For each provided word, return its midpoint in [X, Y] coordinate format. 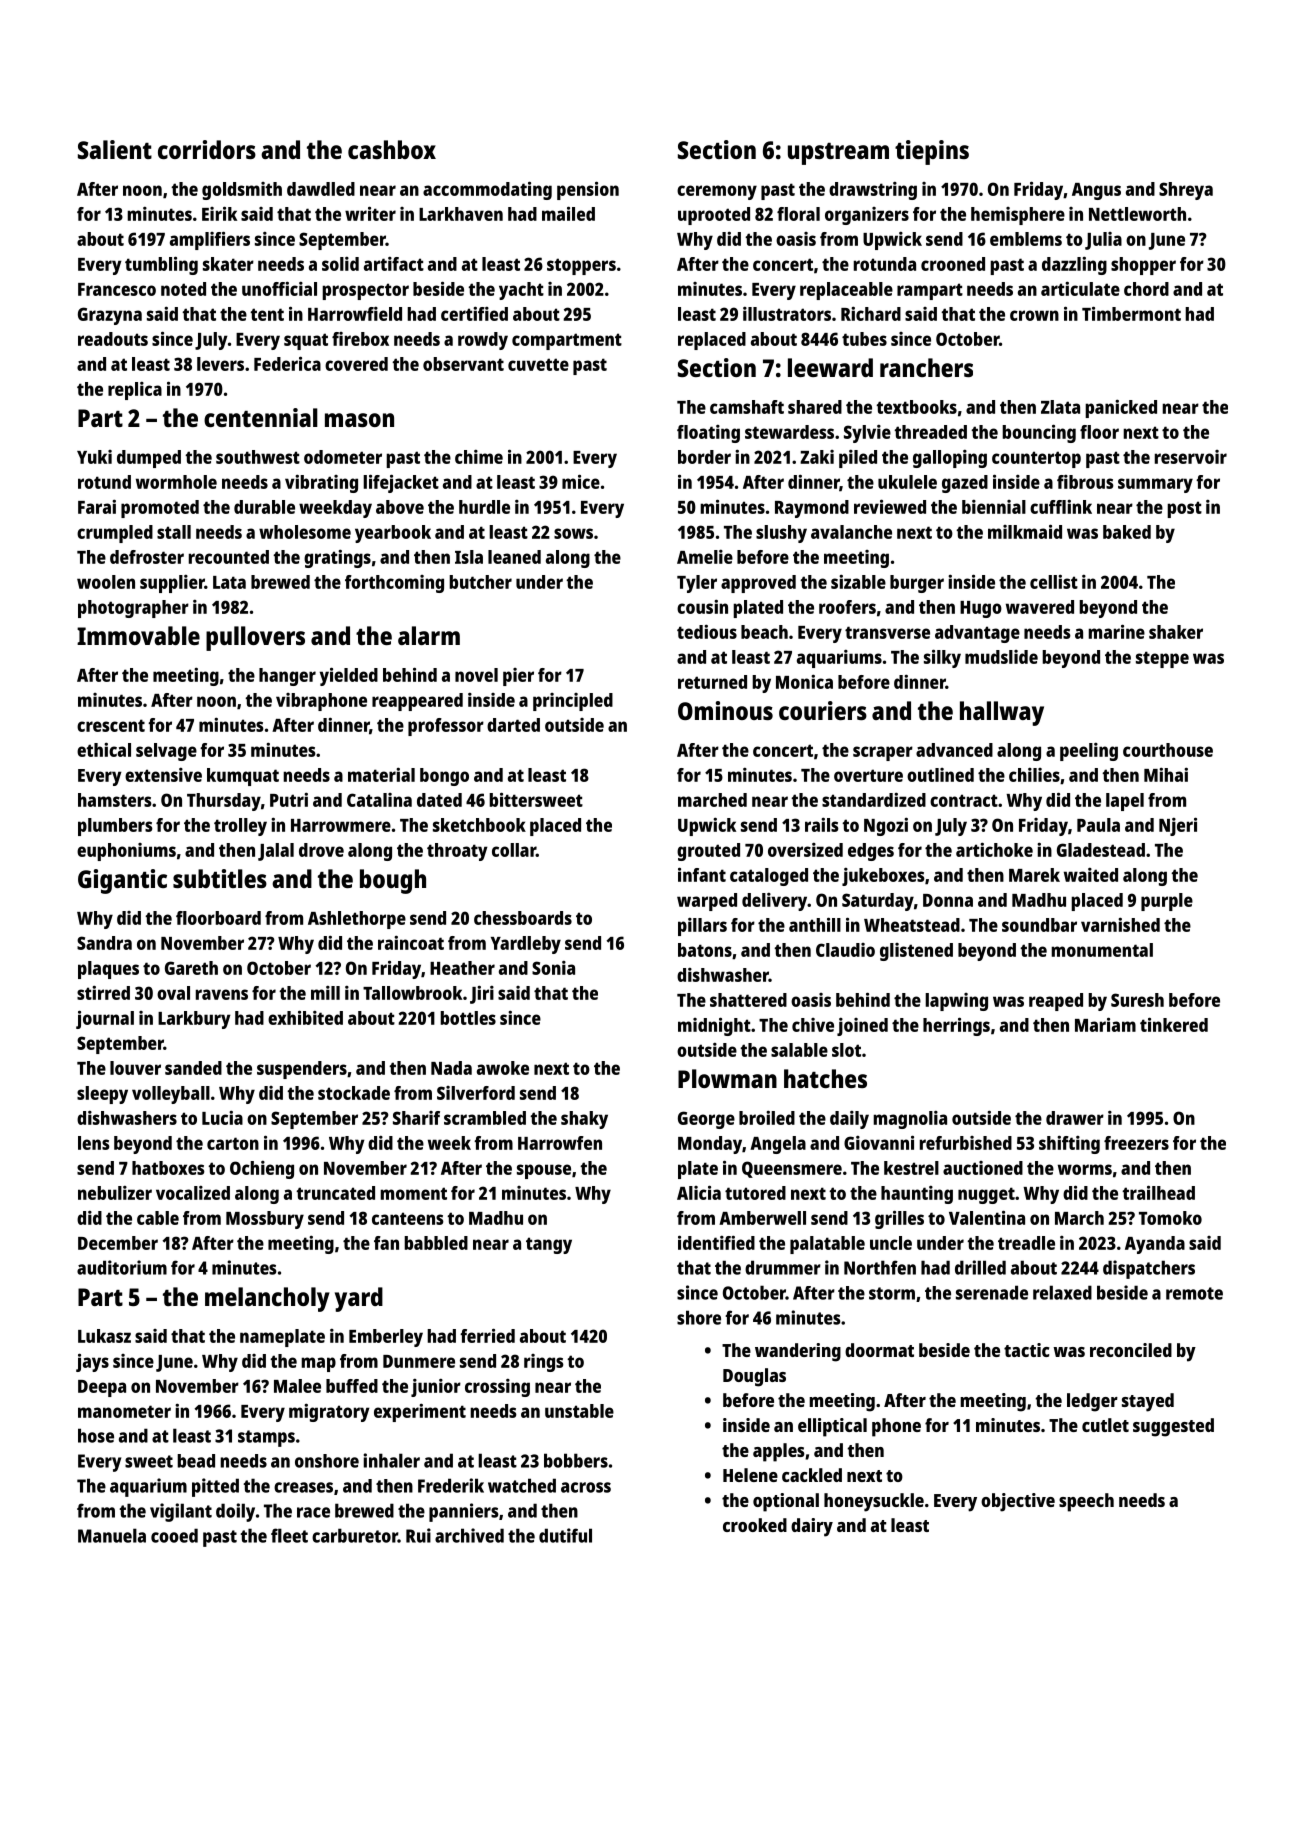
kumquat [243, 777]
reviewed [890, 506]
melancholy [267, 1299]
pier [518, 677]
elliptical [832, 1427]
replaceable [846, 291]
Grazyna [110, 316]
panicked [1121, 408]
